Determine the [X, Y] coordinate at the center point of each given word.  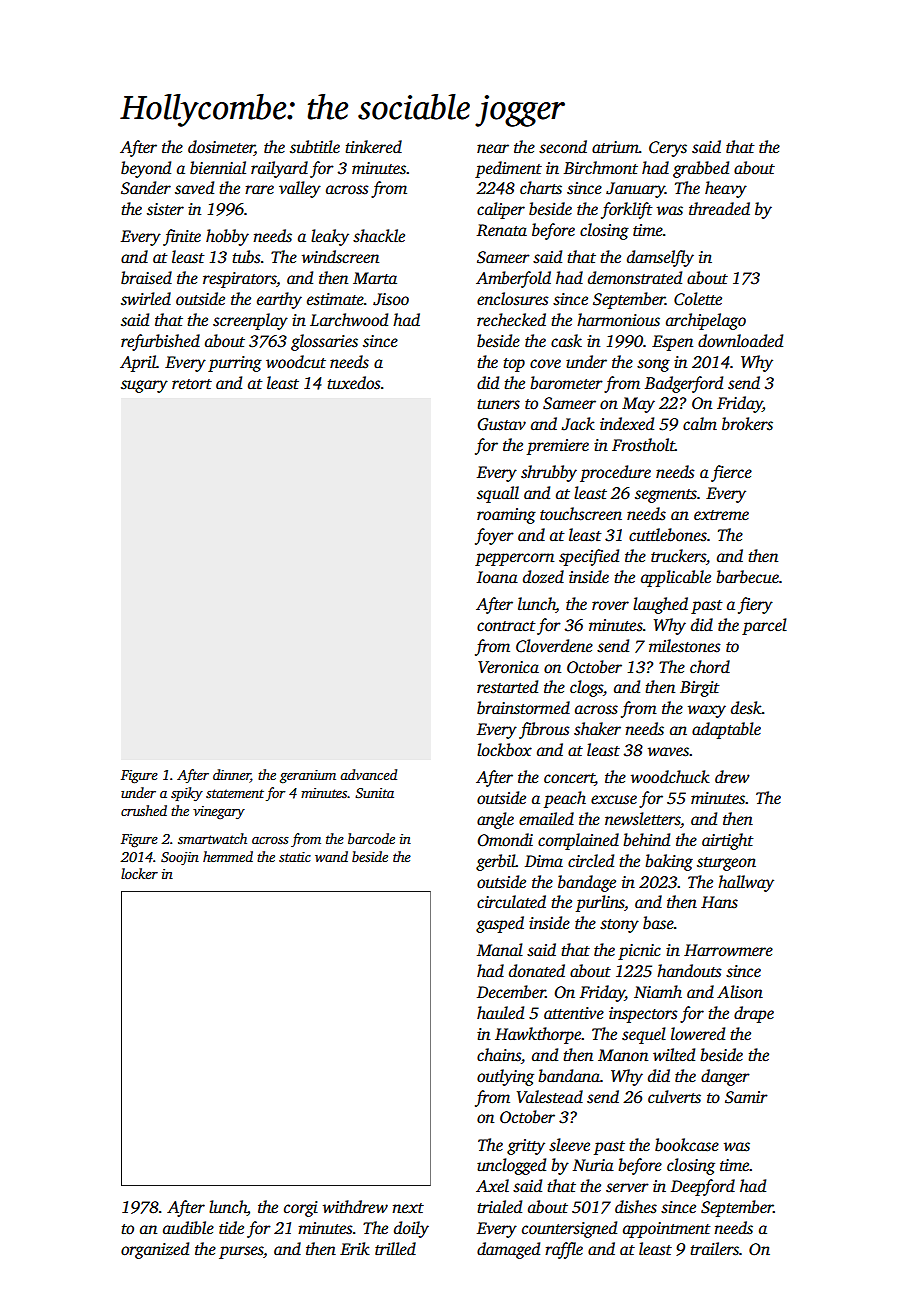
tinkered [373, 147]
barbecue [747, 577]
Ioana [497, 577]
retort [192, 384]
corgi [301, 1209]
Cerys [668, 149]
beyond [146, 169]
